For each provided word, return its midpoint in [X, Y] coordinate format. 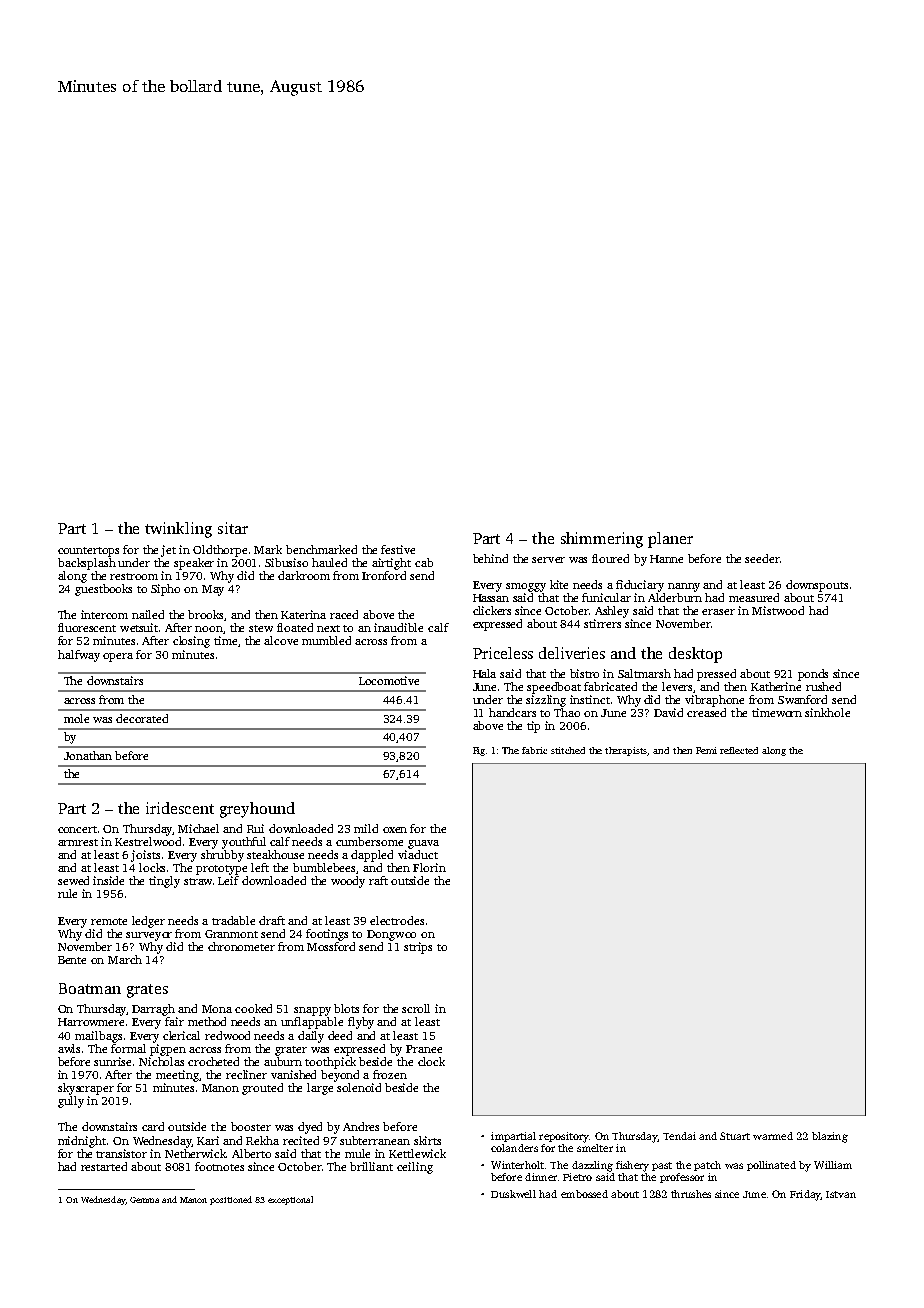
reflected [739, 750]
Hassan [491, 598]
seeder [762, 558]
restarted [104, 1166]
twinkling [178, 530]
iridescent [180, 808]
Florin [429, 867]
